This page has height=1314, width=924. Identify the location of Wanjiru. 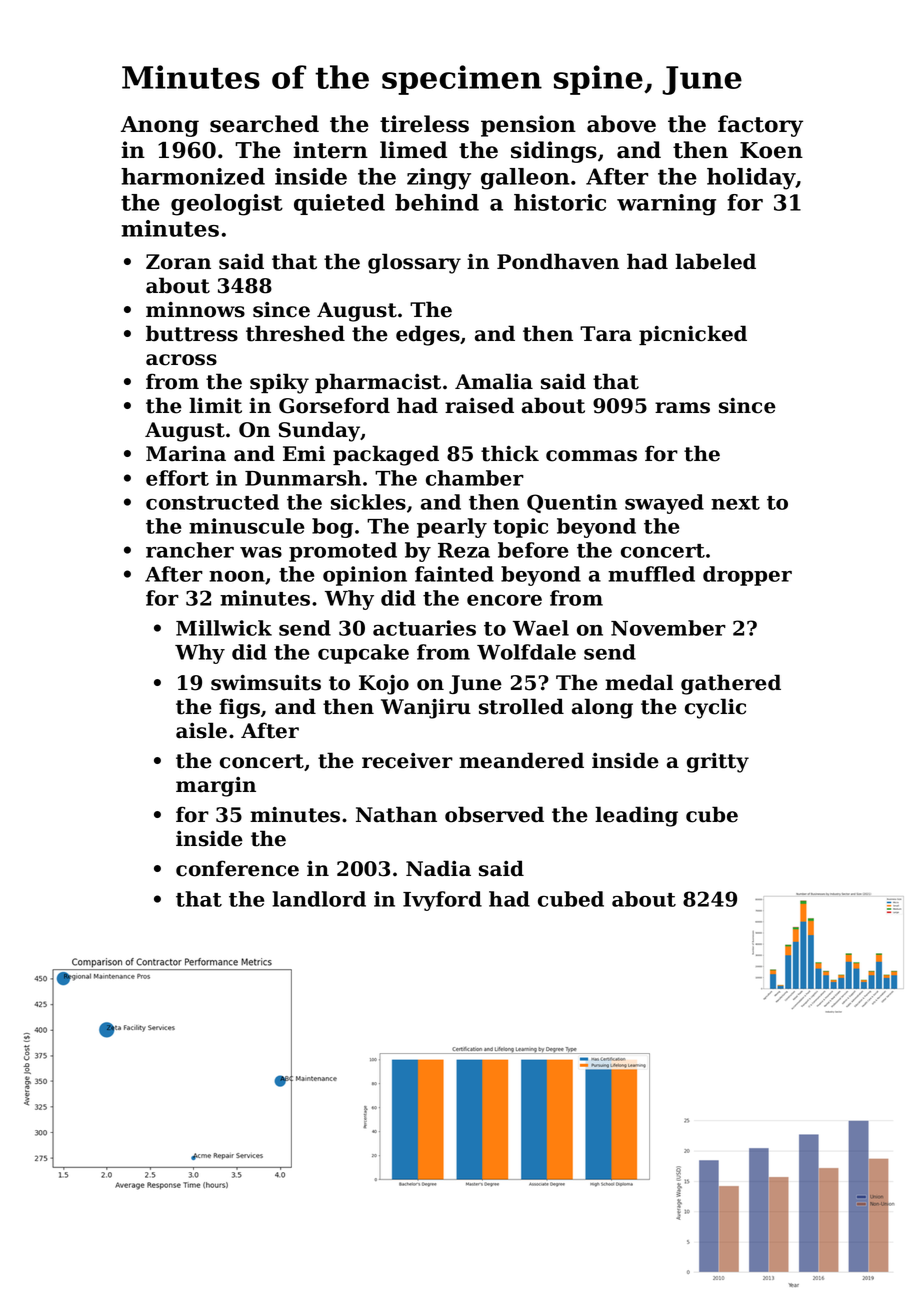
(426, 709).
